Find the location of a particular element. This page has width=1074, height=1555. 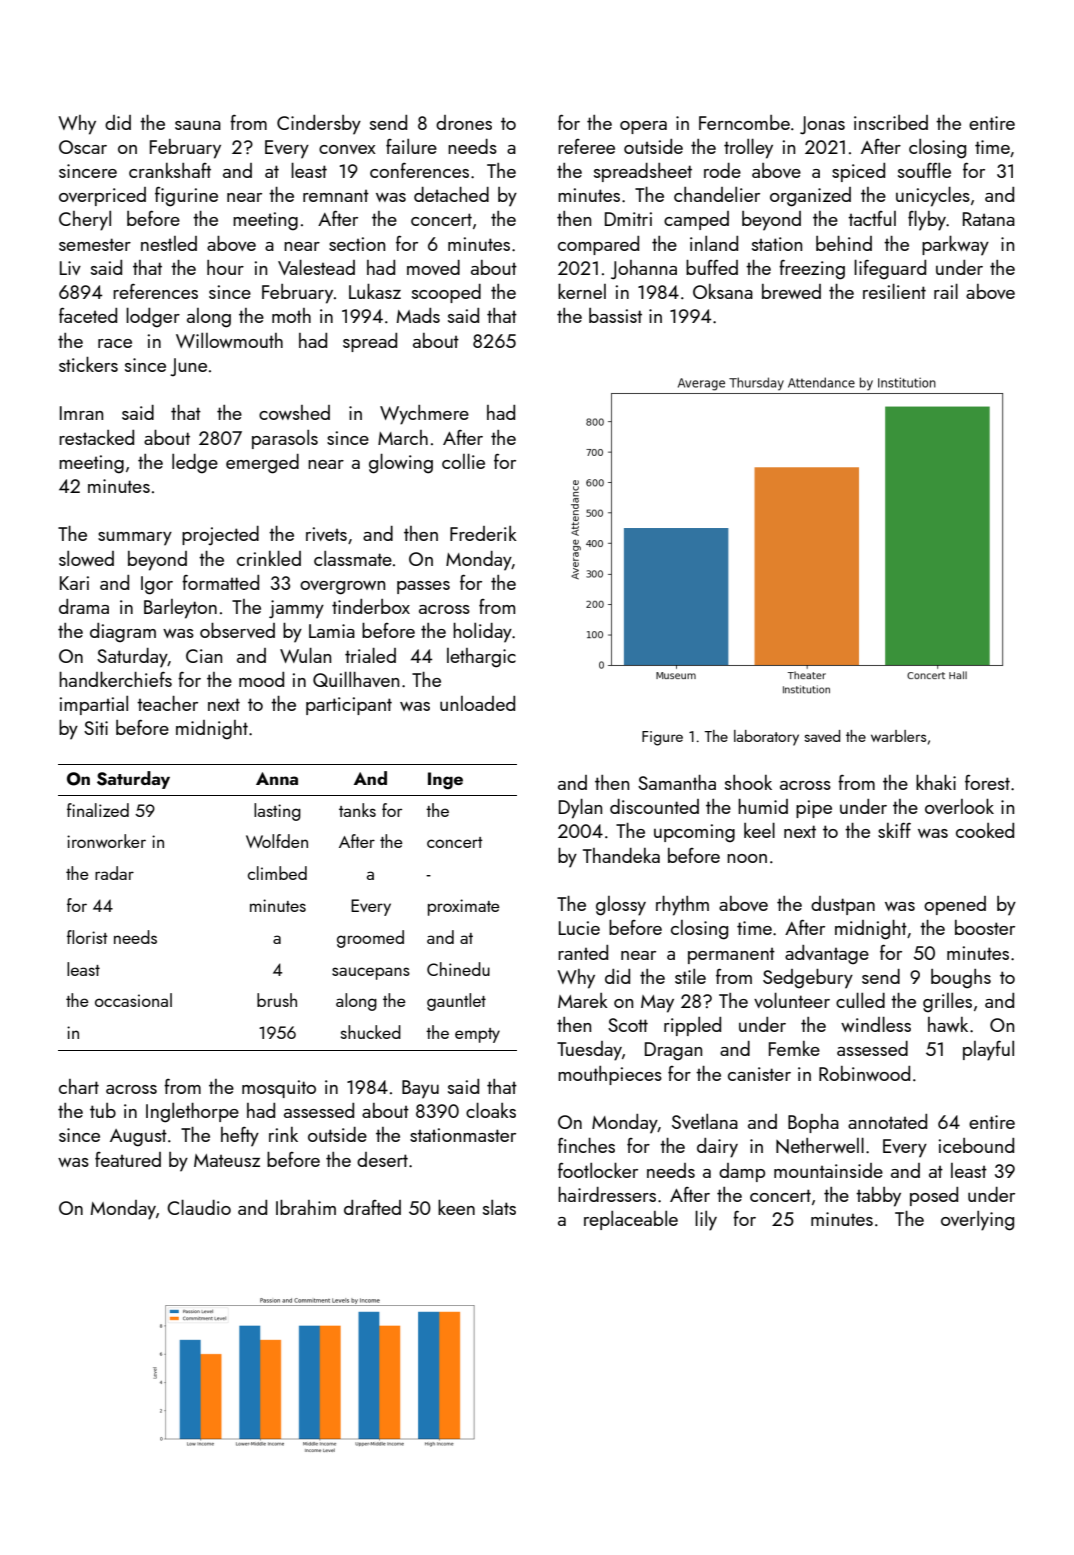

Claudio is located at coordinates (199, 1207).
